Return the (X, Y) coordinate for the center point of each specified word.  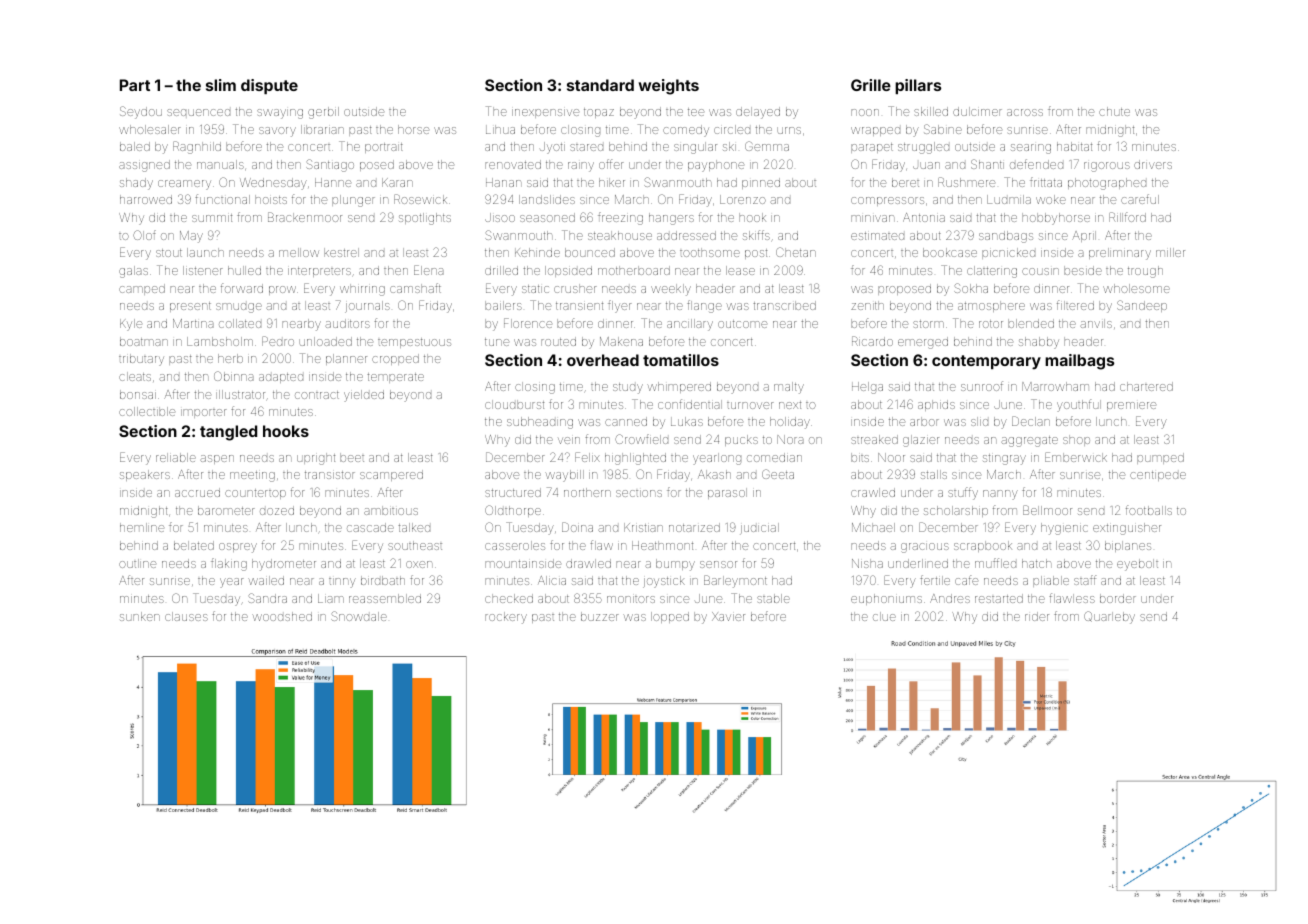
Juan (926, 165)
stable (773, 598)
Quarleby (1109, 617)
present (190, 307)
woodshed (282, 616)
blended (1031, 323)
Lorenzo (743, 199)
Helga (867, 388)
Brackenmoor (305, 217)
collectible (147, 411)
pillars (918, 86)
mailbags (1079, 362)
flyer (620, 306)
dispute (269, 86)
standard (600, 85)
